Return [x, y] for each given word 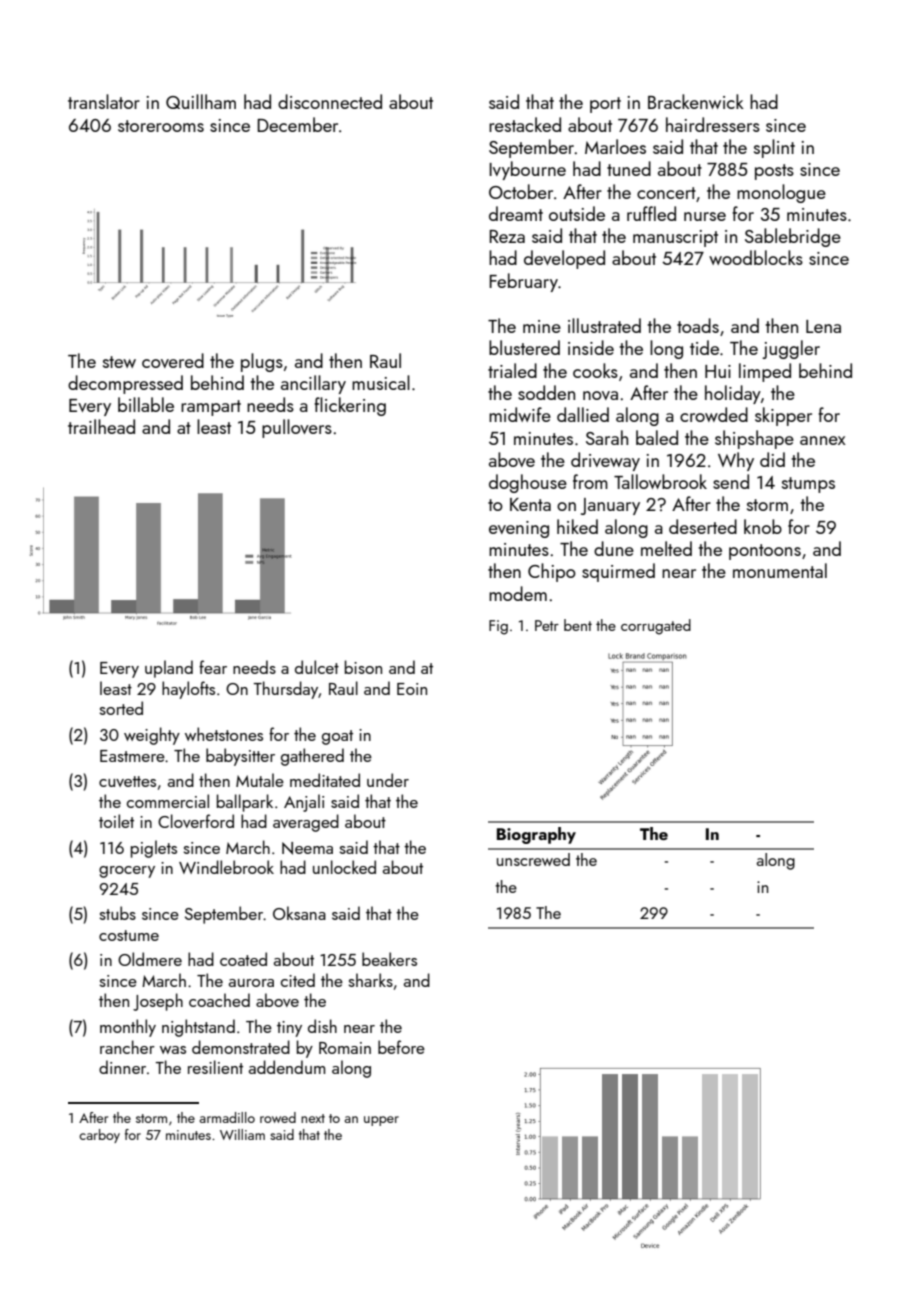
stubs [118, 913]
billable [146, 404]
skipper [783, 416]
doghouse [528, 483]
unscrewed [533, 859]
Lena [823, 326]
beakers [389, 959]
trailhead [101, 426]
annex [823, 440]
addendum [287, 1067]
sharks [371, 980]
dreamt [516, 213]
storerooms [161, 126]
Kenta [530, 504]
